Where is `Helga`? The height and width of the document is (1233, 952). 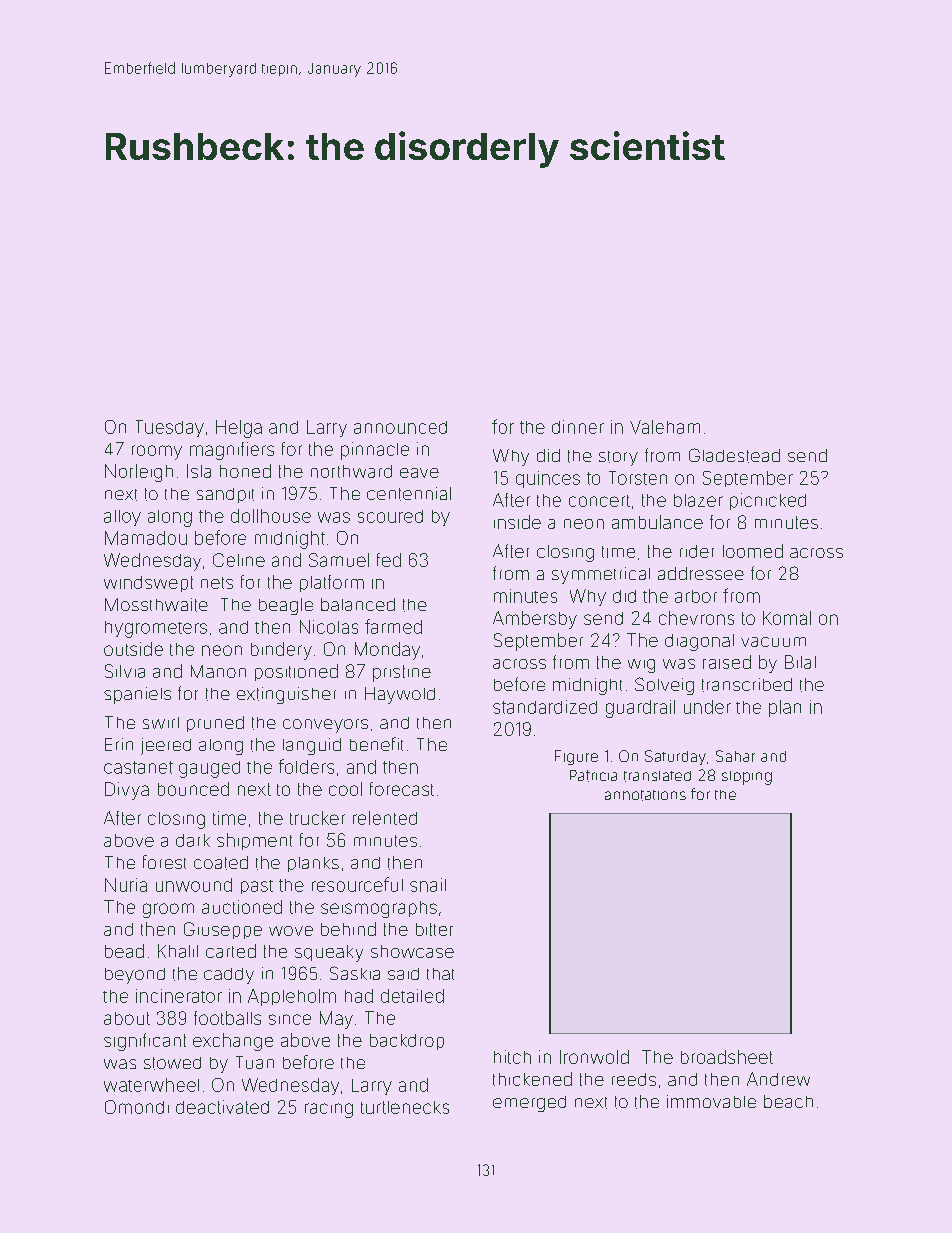
Helga is located at coordinates (239, 429).
